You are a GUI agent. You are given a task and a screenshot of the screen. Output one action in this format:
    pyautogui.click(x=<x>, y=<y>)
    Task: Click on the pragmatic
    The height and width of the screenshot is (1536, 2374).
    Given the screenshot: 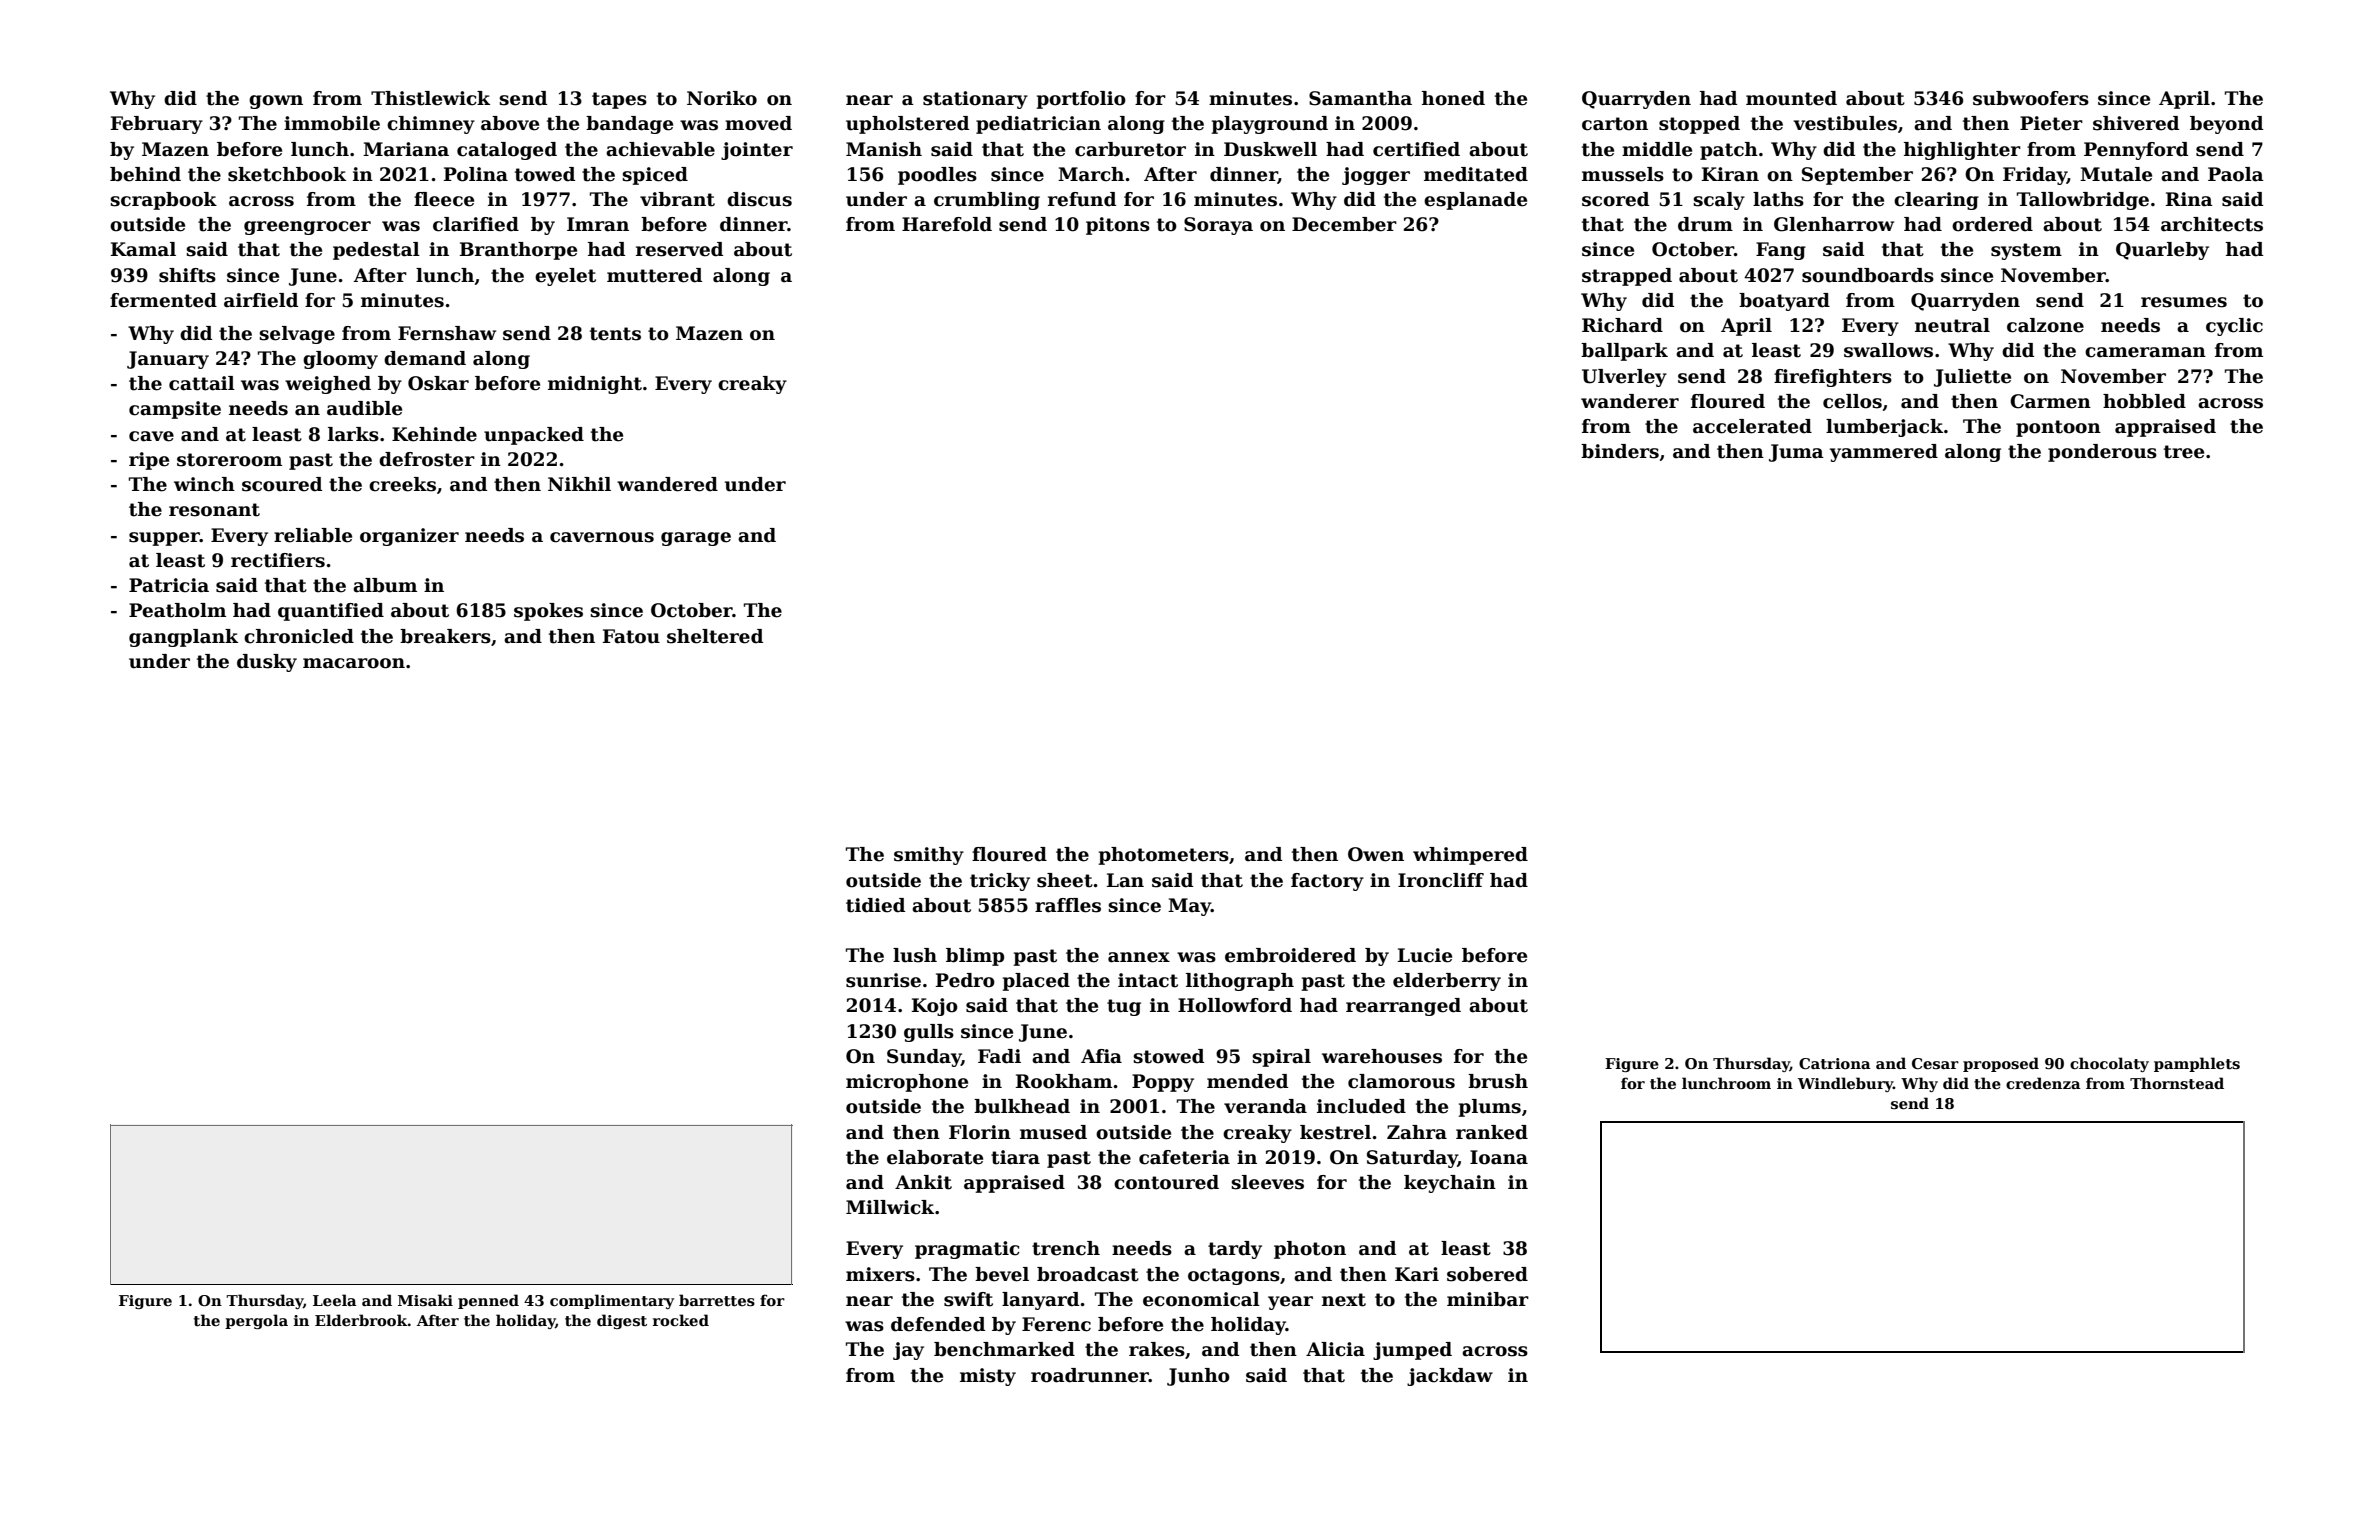 What is the action you would take?
    pyautogui.click(x=967, y=1250)
